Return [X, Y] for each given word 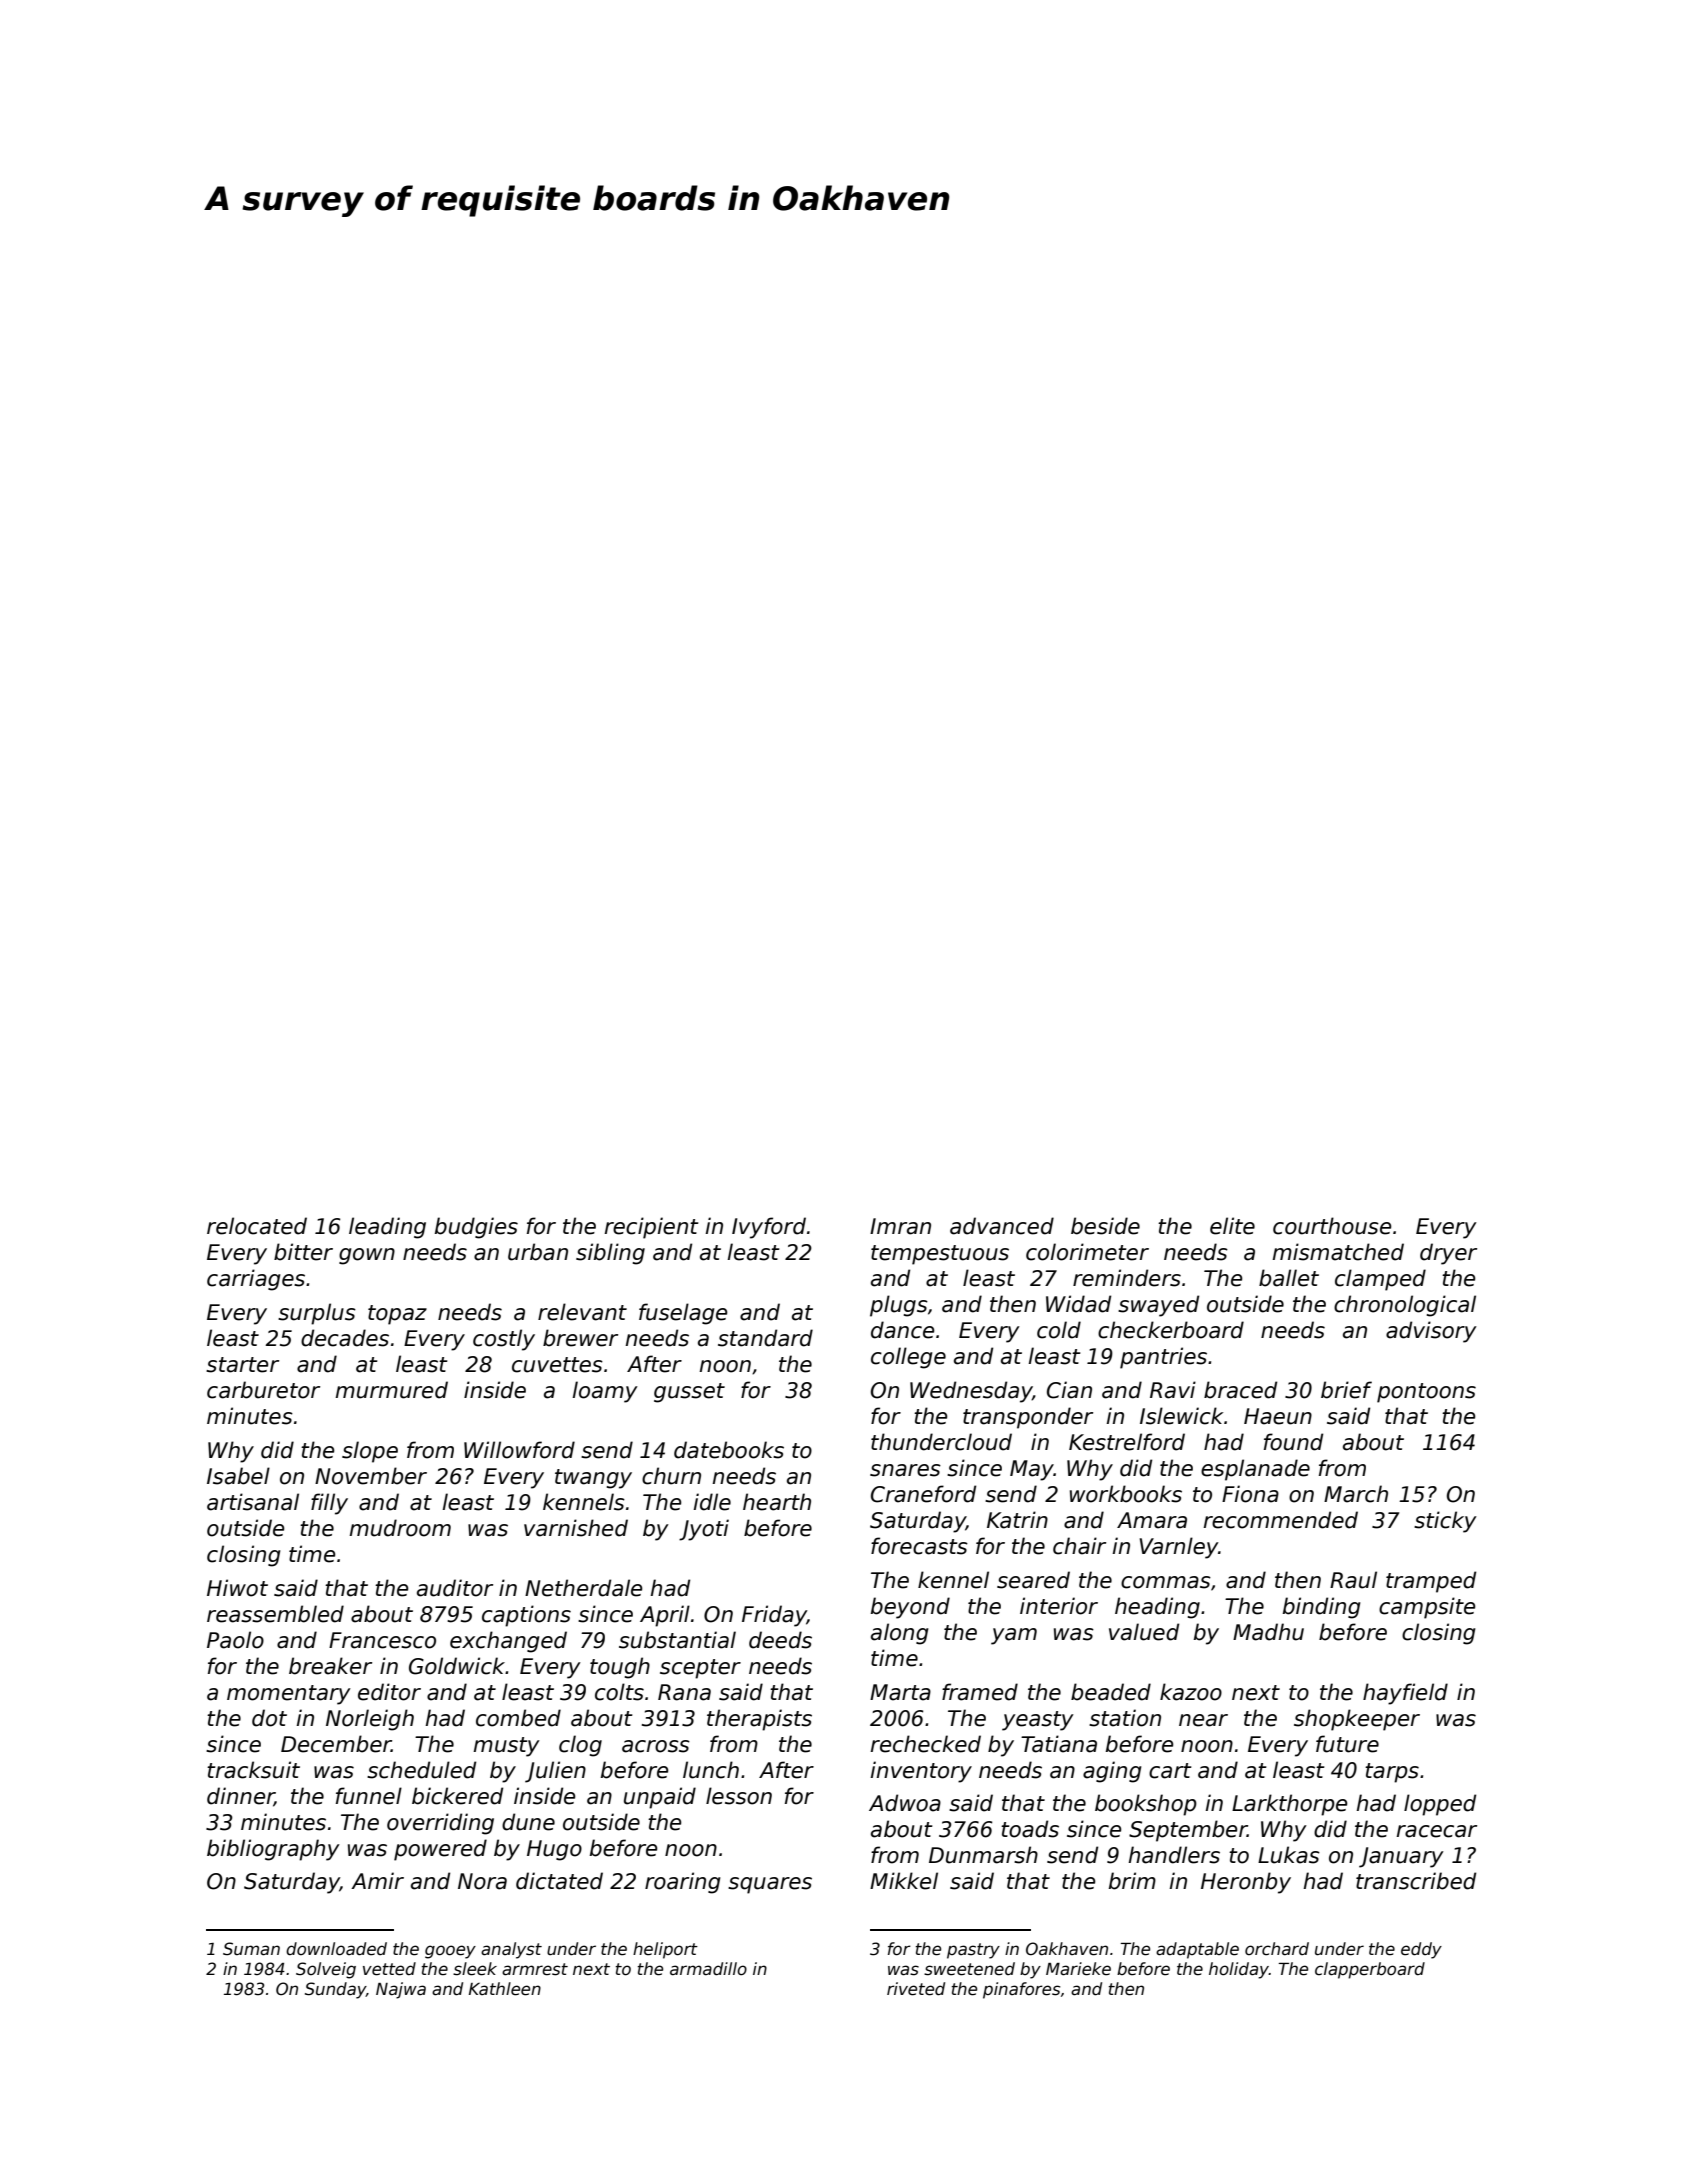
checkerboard [1171, 1330]
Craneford [923, 1494]
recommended [1280, 1520]
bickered [457, 1796]
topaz [397, 1315]
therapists [759, 1720]
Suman [251, 1949]
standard [765, 1338]
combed [518, 1718]
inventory [921, 1772]
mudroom [400, 1528]
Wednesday [971, 1392]
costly [504, 1340]
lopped [1440, 1805]
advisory [1431, 1332]
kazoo [1191, 1692]
